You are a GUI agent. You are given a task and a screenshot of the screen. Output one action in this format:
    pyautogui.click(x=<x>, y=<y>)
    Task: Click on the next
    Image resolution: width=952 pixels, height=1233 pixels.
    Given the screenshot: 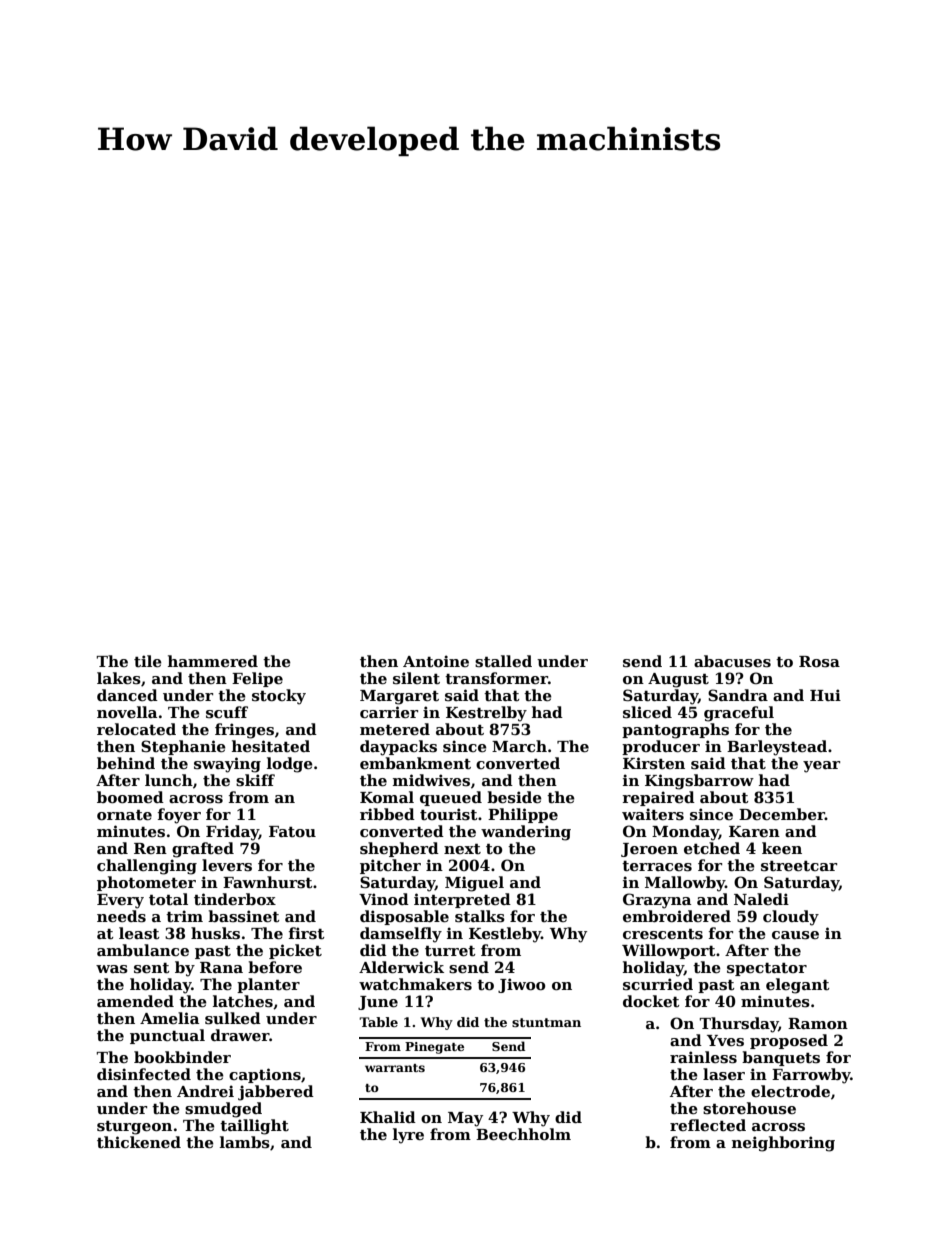 What is the action you would take?
    pyautogui.click(x=462, y=849)
